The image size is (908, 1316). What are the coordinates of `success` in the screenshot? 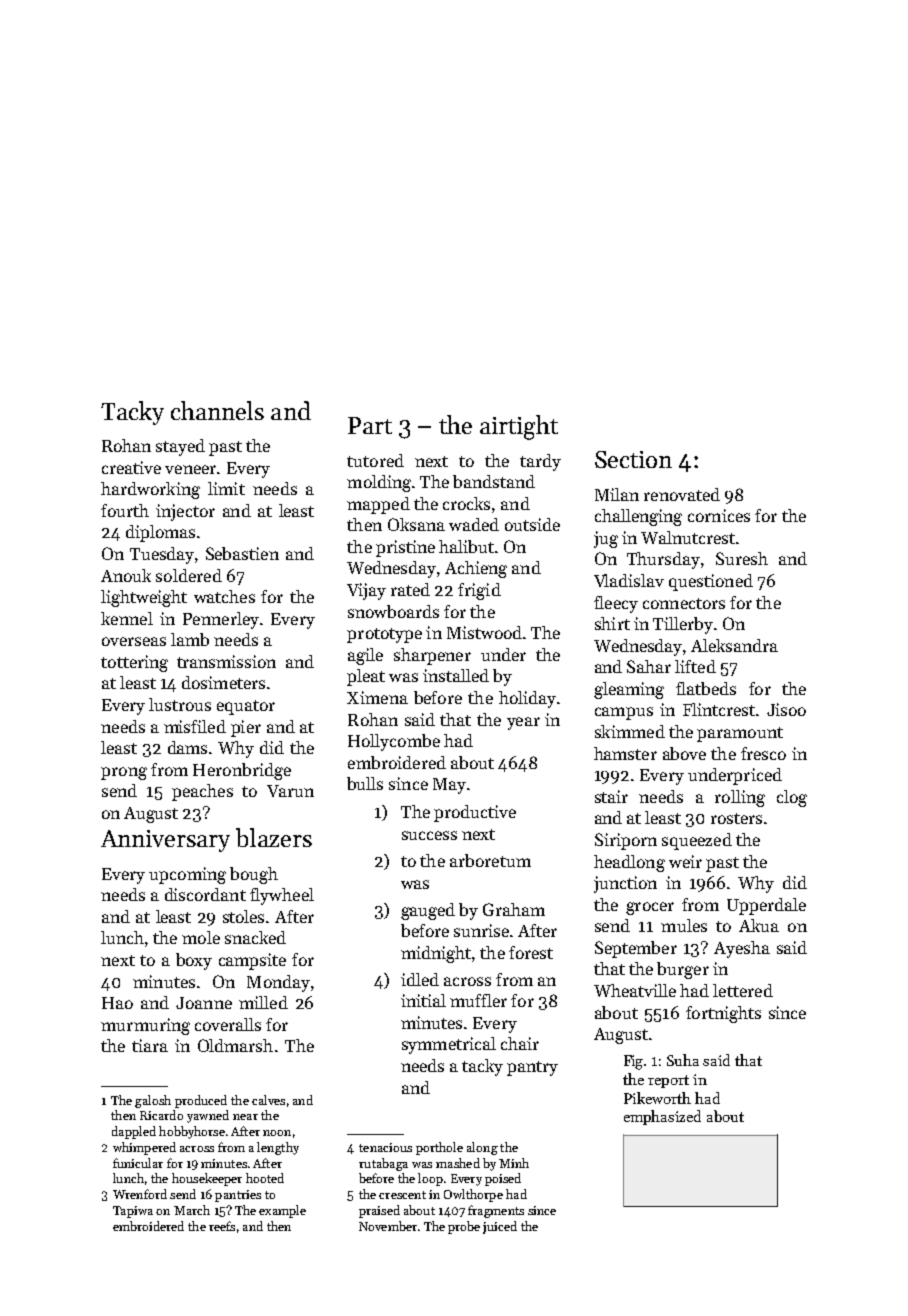 It's located at (429, 835).
